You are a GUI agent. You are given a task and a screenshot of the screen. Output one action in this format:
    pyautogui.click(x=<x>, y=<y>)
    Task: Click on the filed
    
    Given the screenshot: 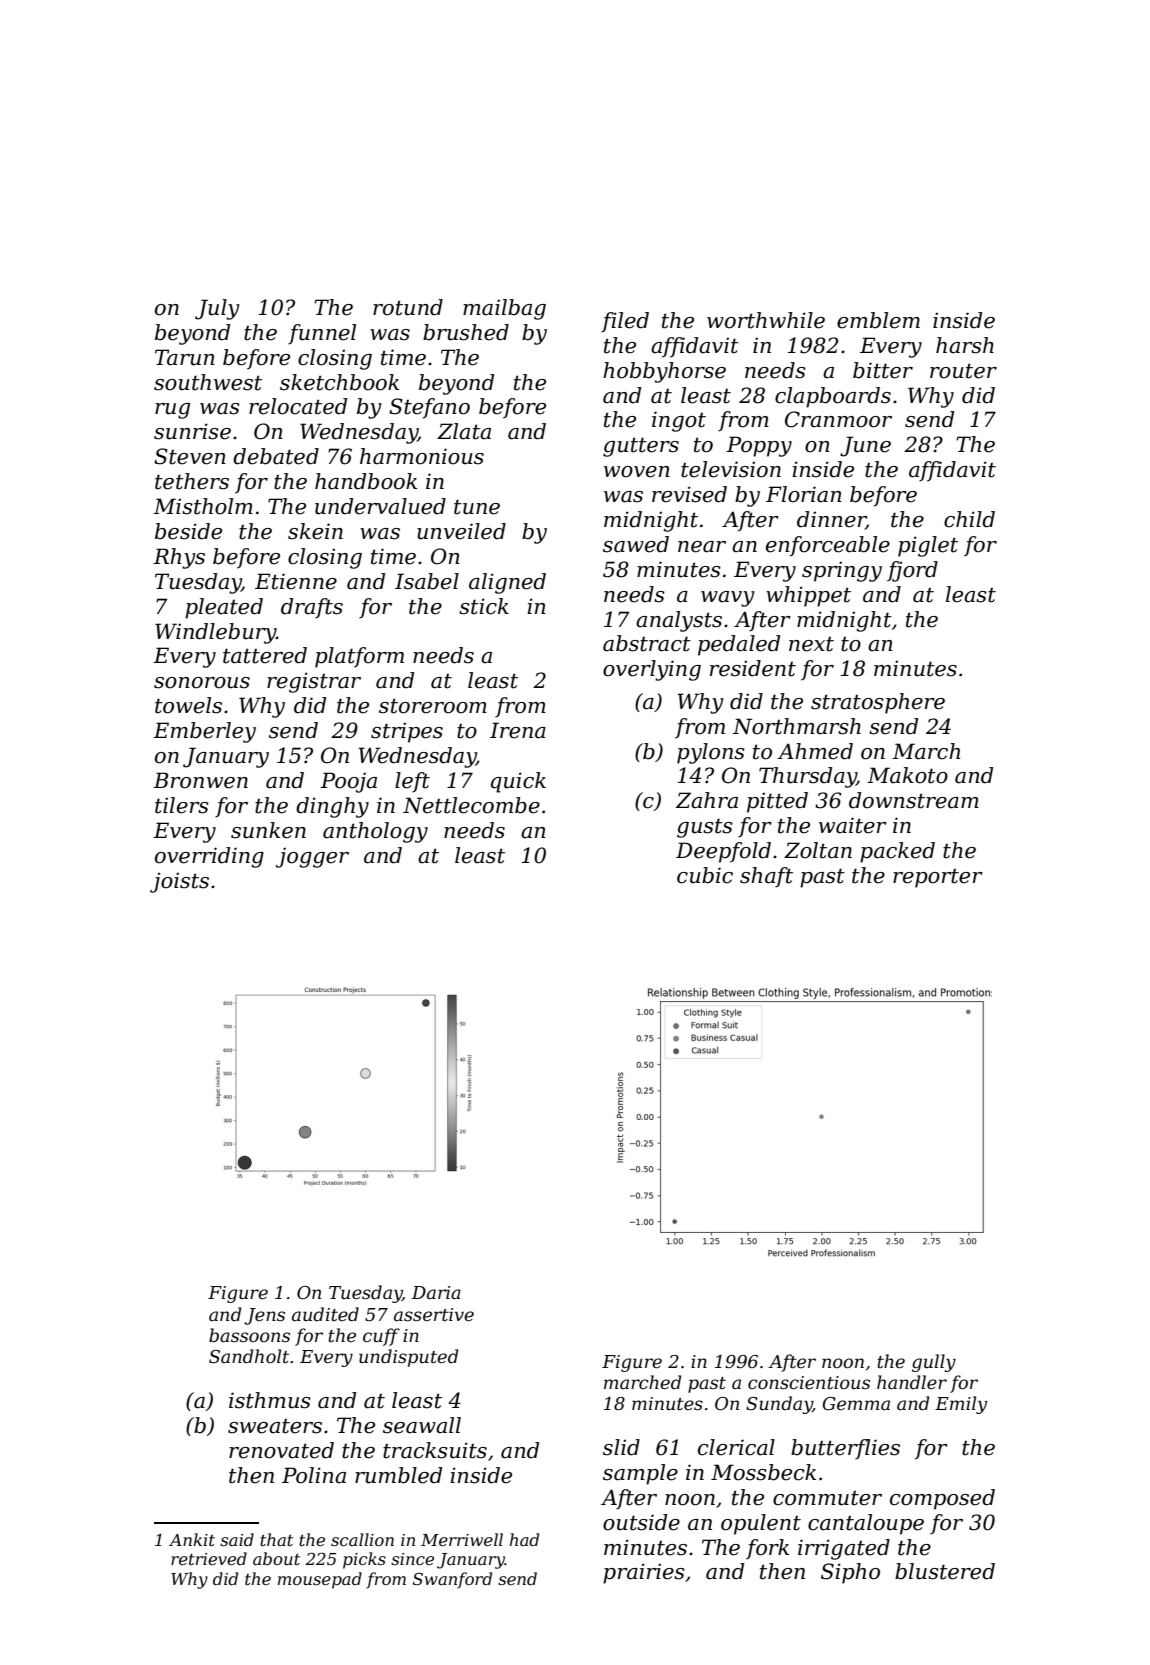 What is the action you would take?
    pyautogui.click(x=625, y=322)
